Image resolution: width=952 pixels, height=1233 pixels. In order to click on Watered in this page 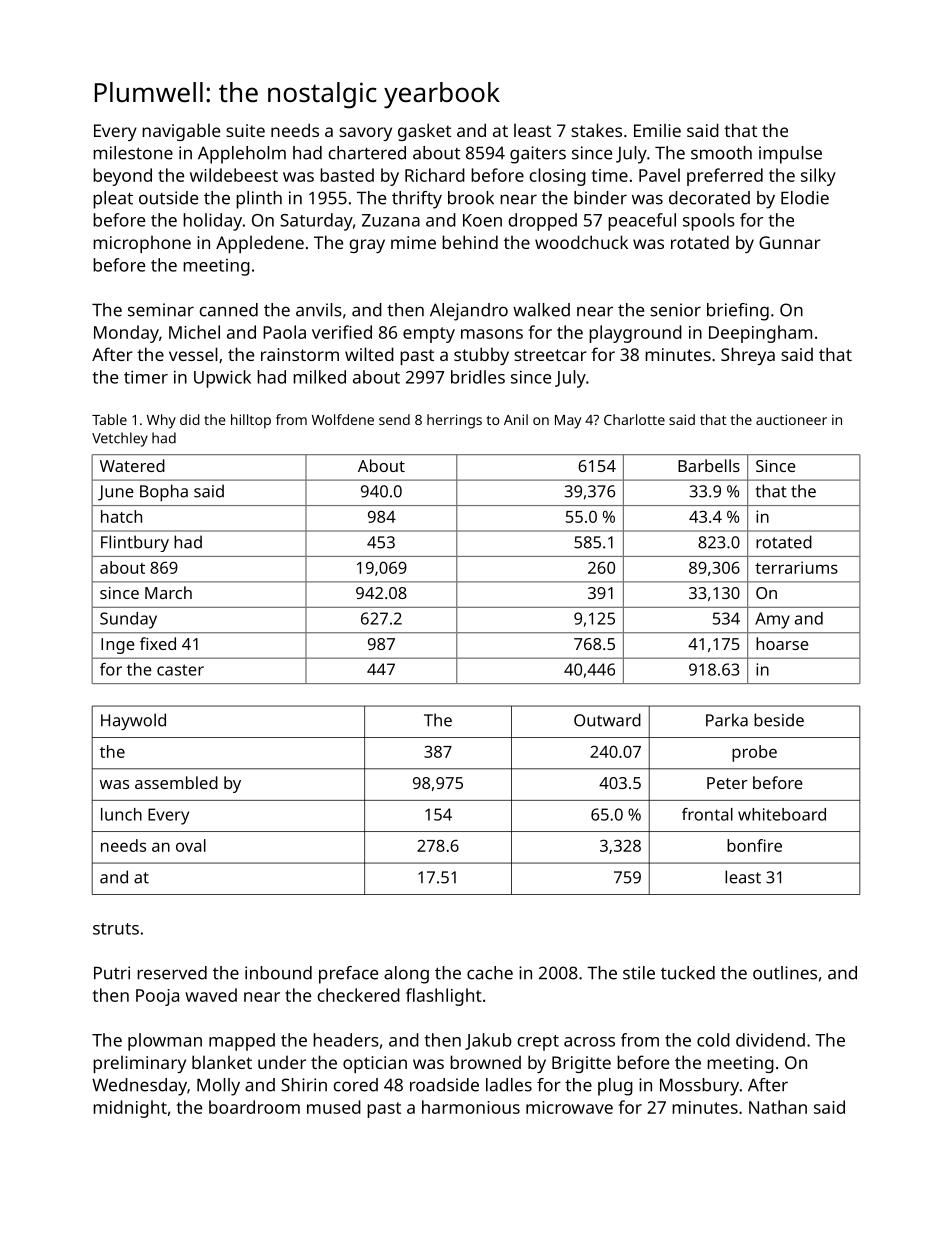, I will do `click(132, 465)`.
